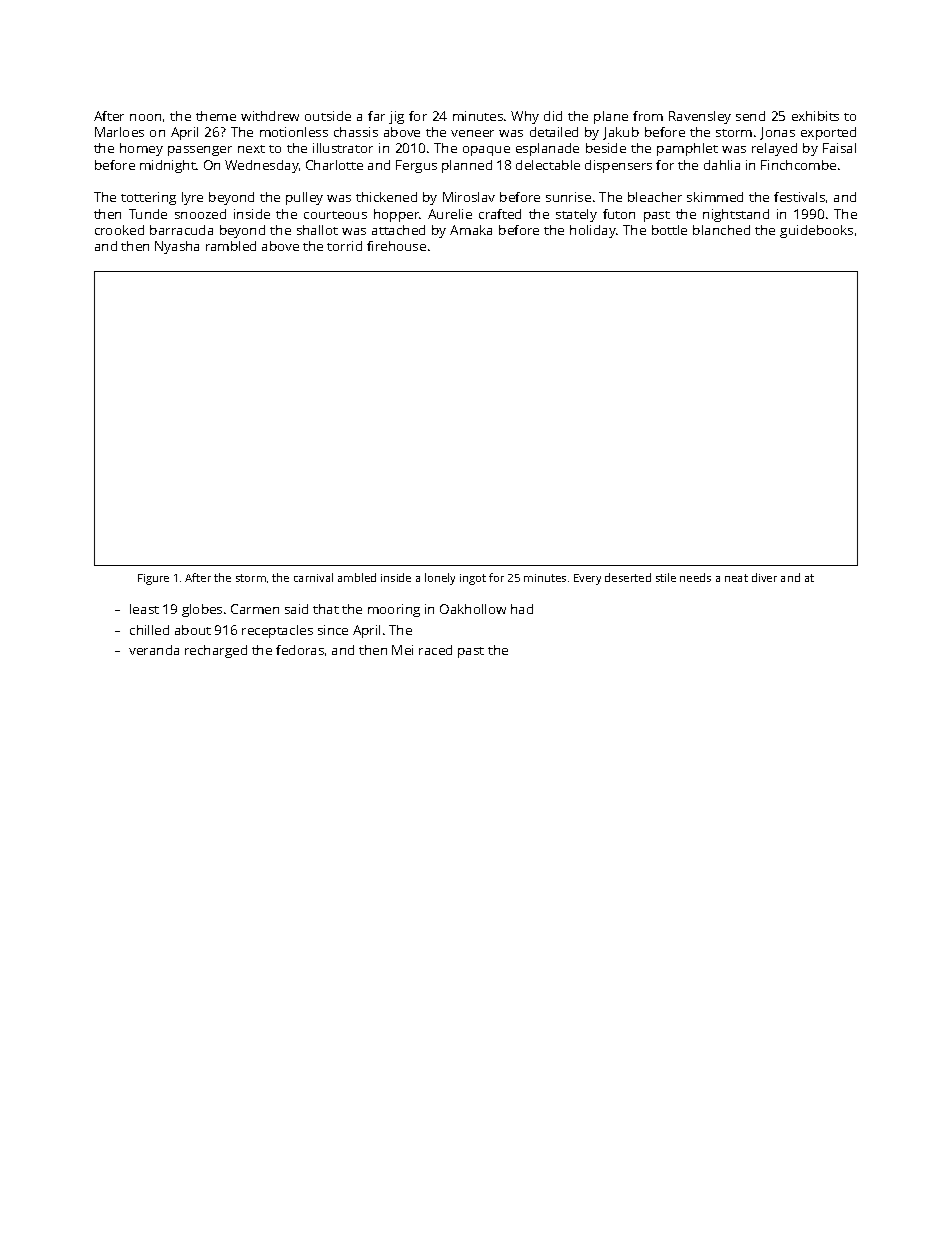  Describe the element at coordinates (251, 149) in the image. I see `next` at that location.
